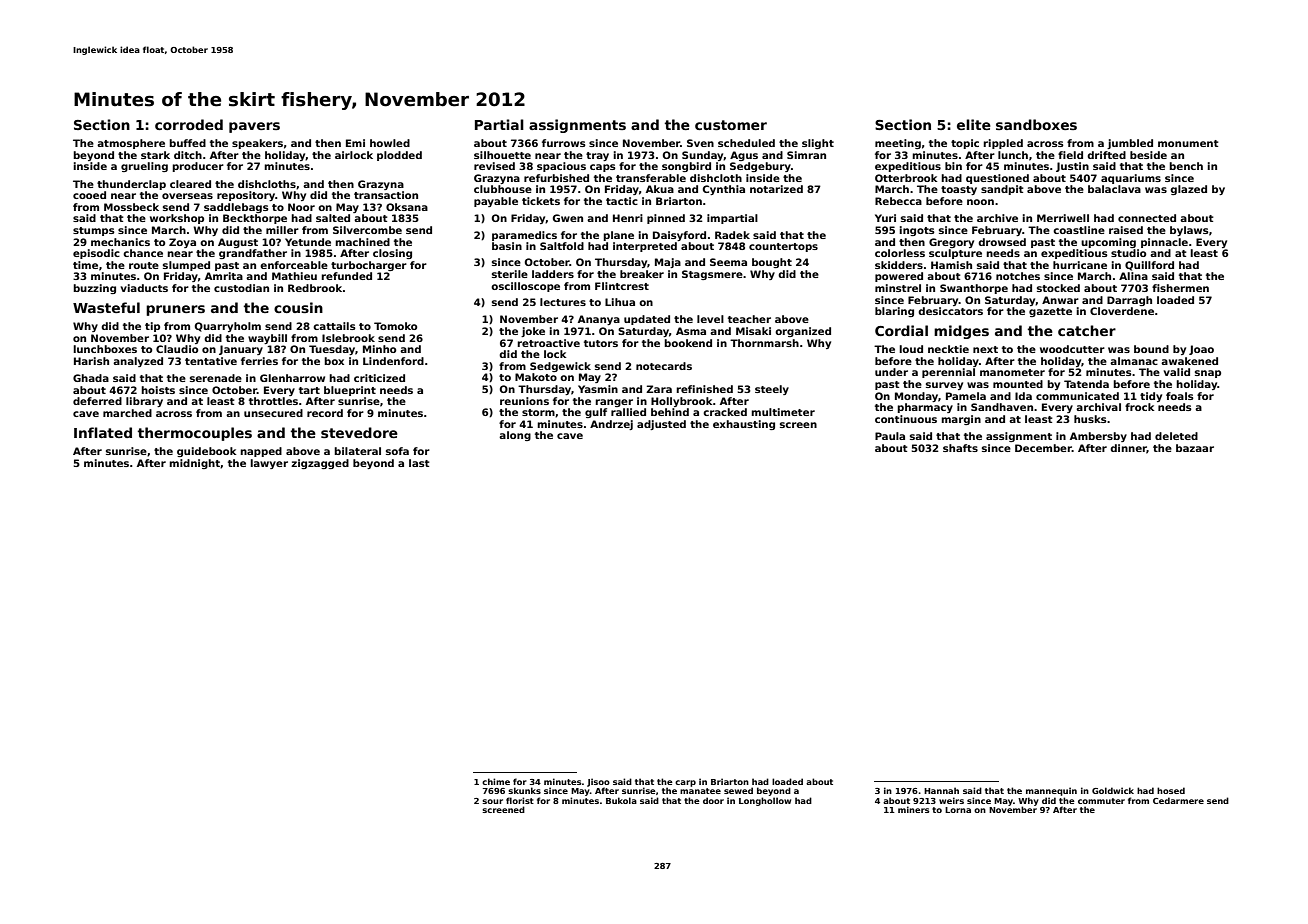 The image size is (1308, 924). I want to click on behind, so click(670, 412).
